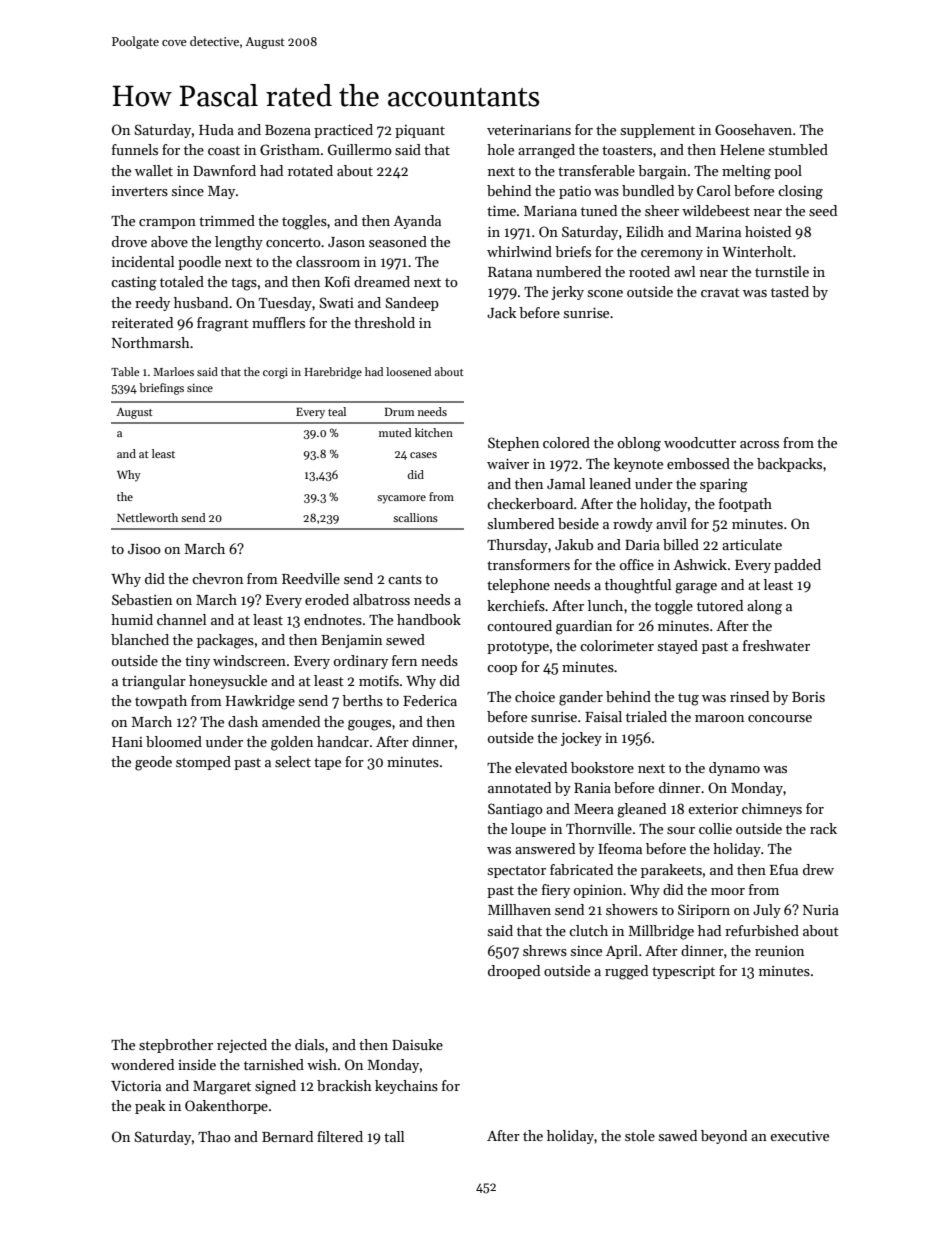 The image size is (952, 1233). What do you see at coordinates (333, 619) in the page?
I see `endnotes` at bounding box center [333, 619].
